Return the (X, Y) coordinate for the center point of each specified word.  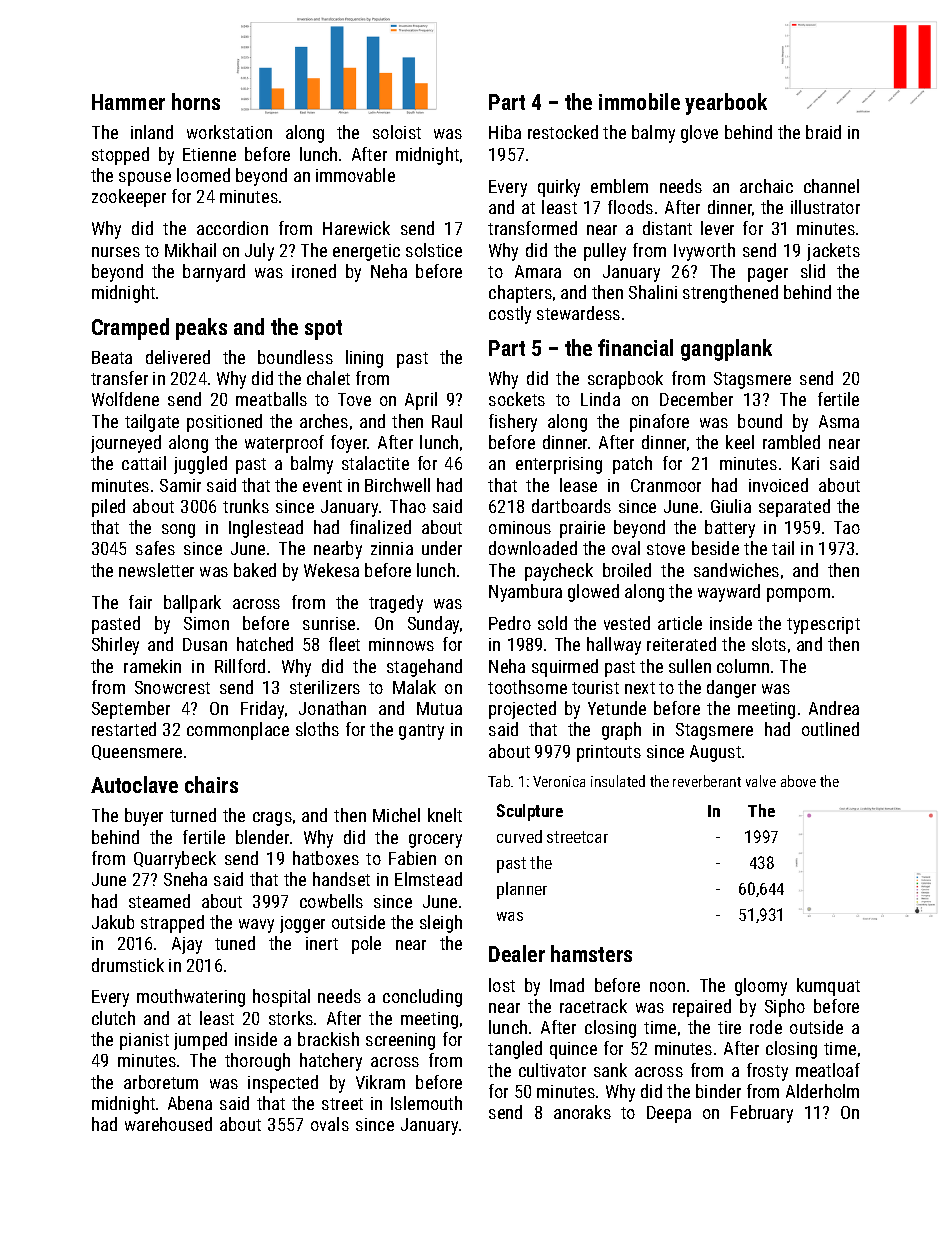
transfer (119, 378)
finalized (380, 527)
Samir (180, 485)
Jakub (113, 922)
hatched (265, 644)
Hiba (505, 132)
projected (522, 710)
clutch (113, 1018)
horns (196, 101)
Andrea (834, 708)
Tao (847, 527)
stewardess (578, 313)
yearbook (726, 104)
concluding (422, 998)
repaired (702, 1008)
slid (813, 271)
